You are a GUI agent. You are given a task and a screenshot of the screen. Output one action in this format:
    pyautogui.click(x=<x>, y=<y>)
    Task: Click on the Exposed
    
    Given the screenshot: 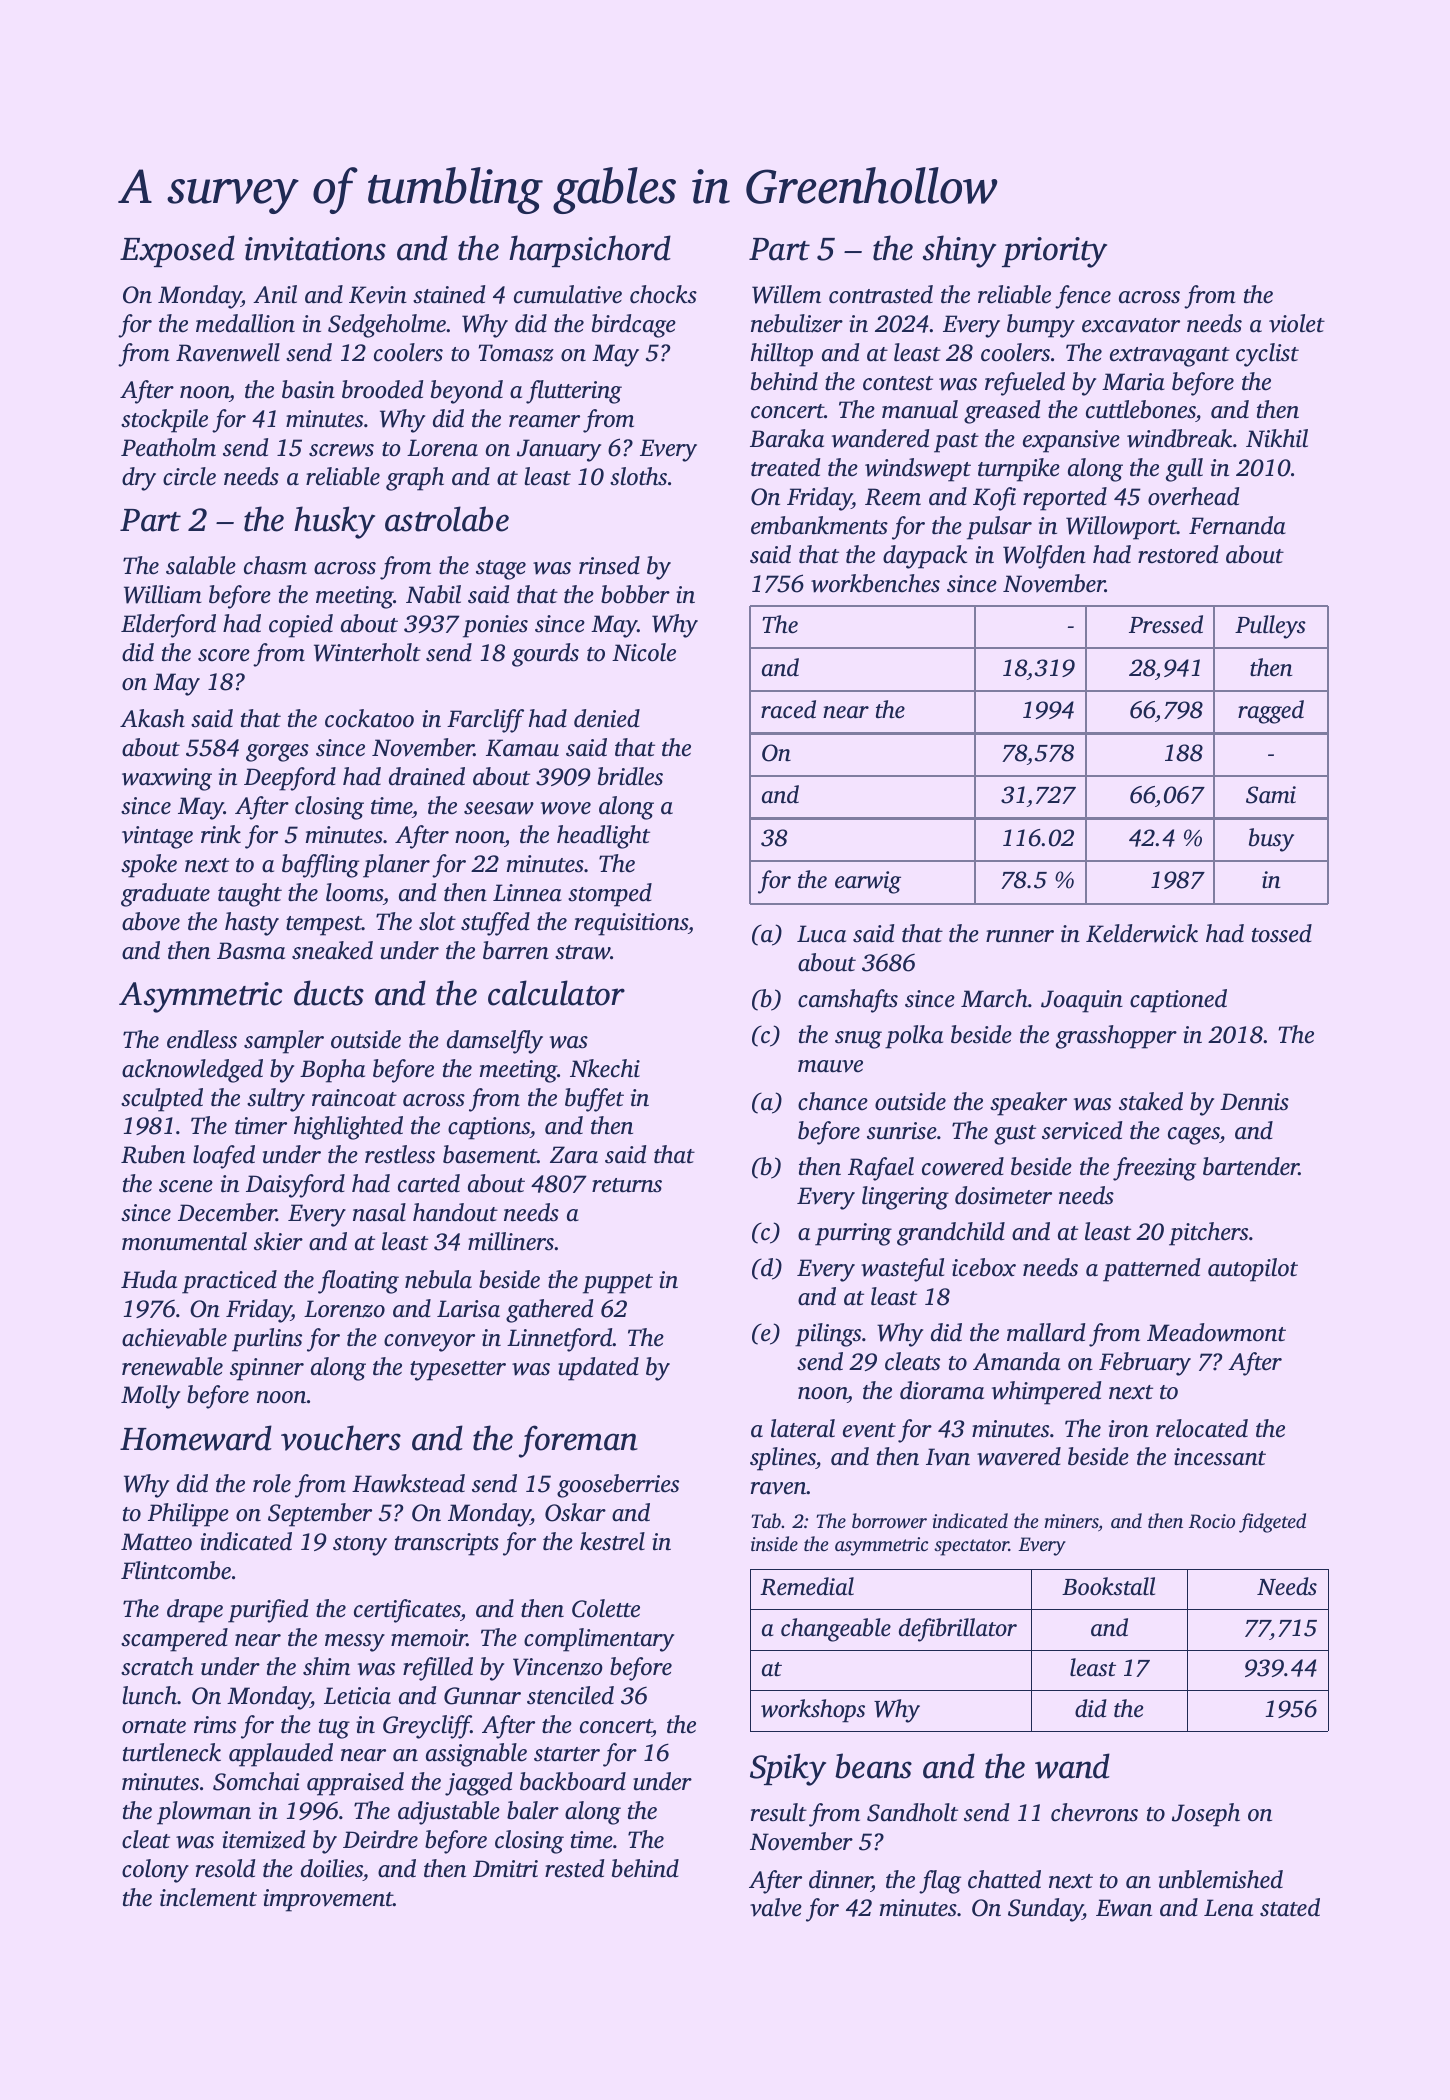 What is the action you would take?
    pyautogui.click(x=177, y=251)
